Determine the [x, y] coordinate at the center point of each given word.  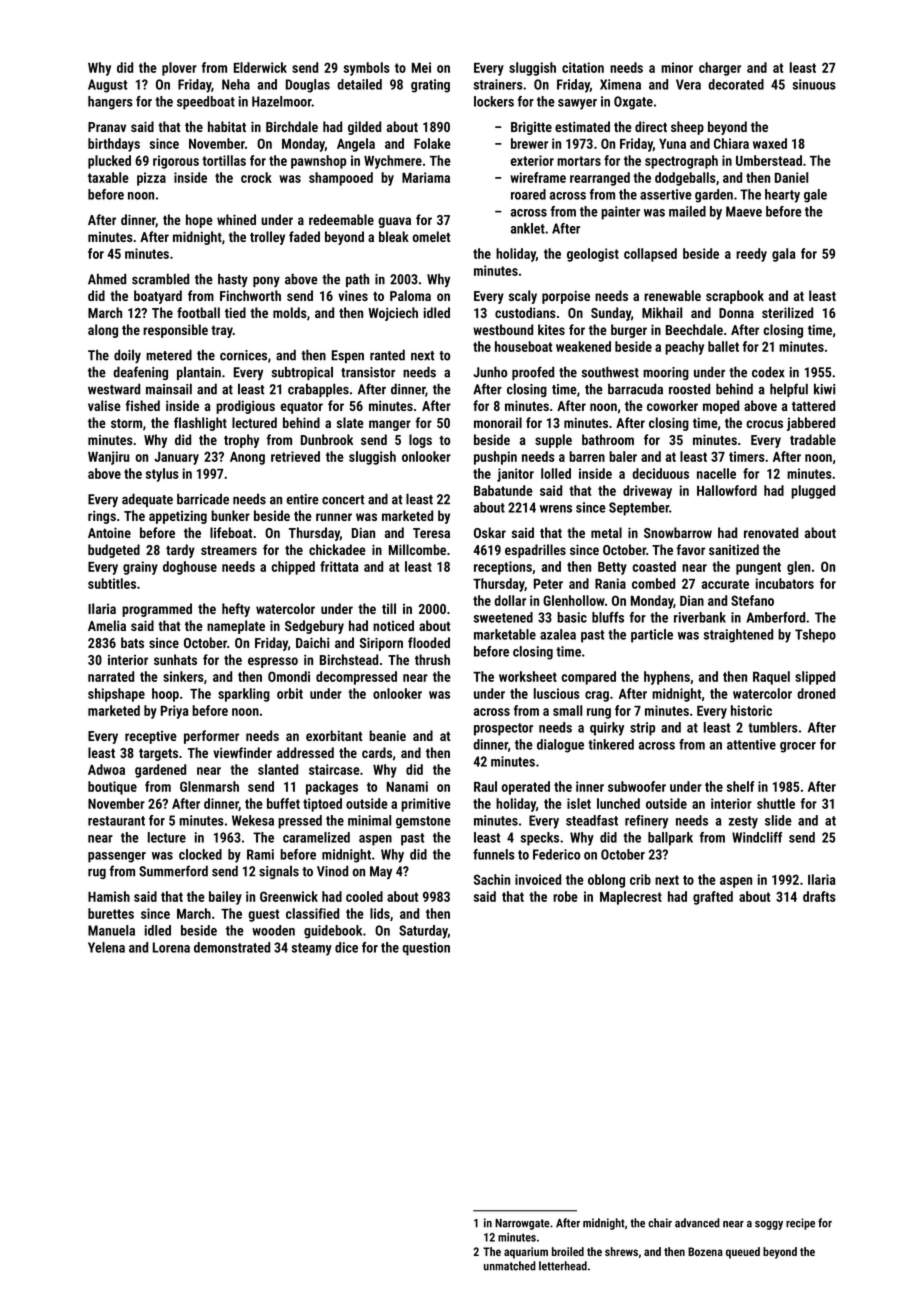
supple [553, 441]
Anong [247, 458]
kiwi [824, 389]
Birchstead [349, 659]
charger [720, 69]
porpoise [566, 297]
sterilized [787, 312]
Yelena [106, 947]
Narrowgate [522, 1224]
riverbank [700, 617]
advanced [697, 1223]
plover [179, 69]
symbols [367, 69]
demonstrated [232, 947]
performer [211, 737]
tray [222, 331]
